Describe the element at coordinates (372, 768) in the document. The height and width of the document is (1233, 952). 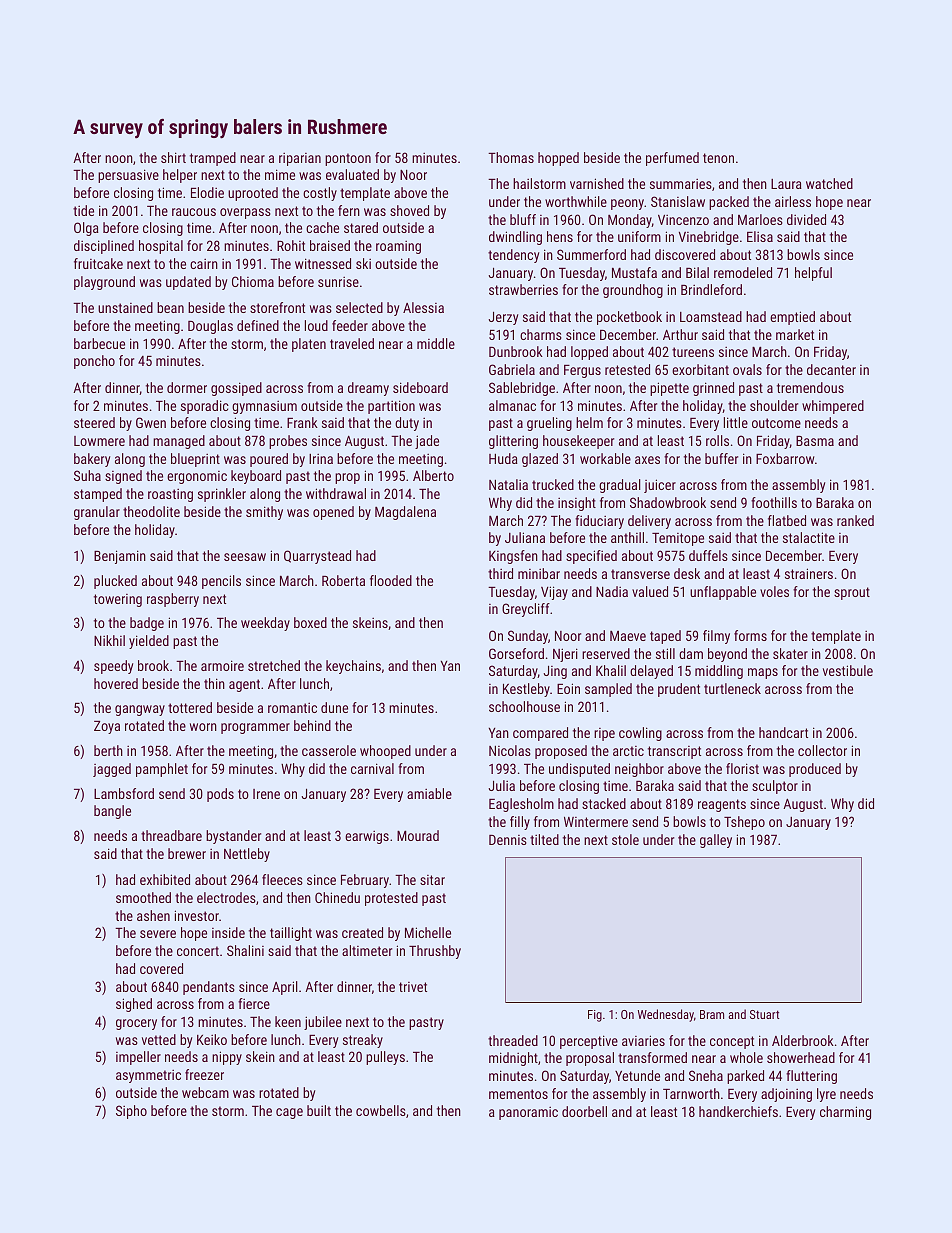
I see `carnival` at that location.
